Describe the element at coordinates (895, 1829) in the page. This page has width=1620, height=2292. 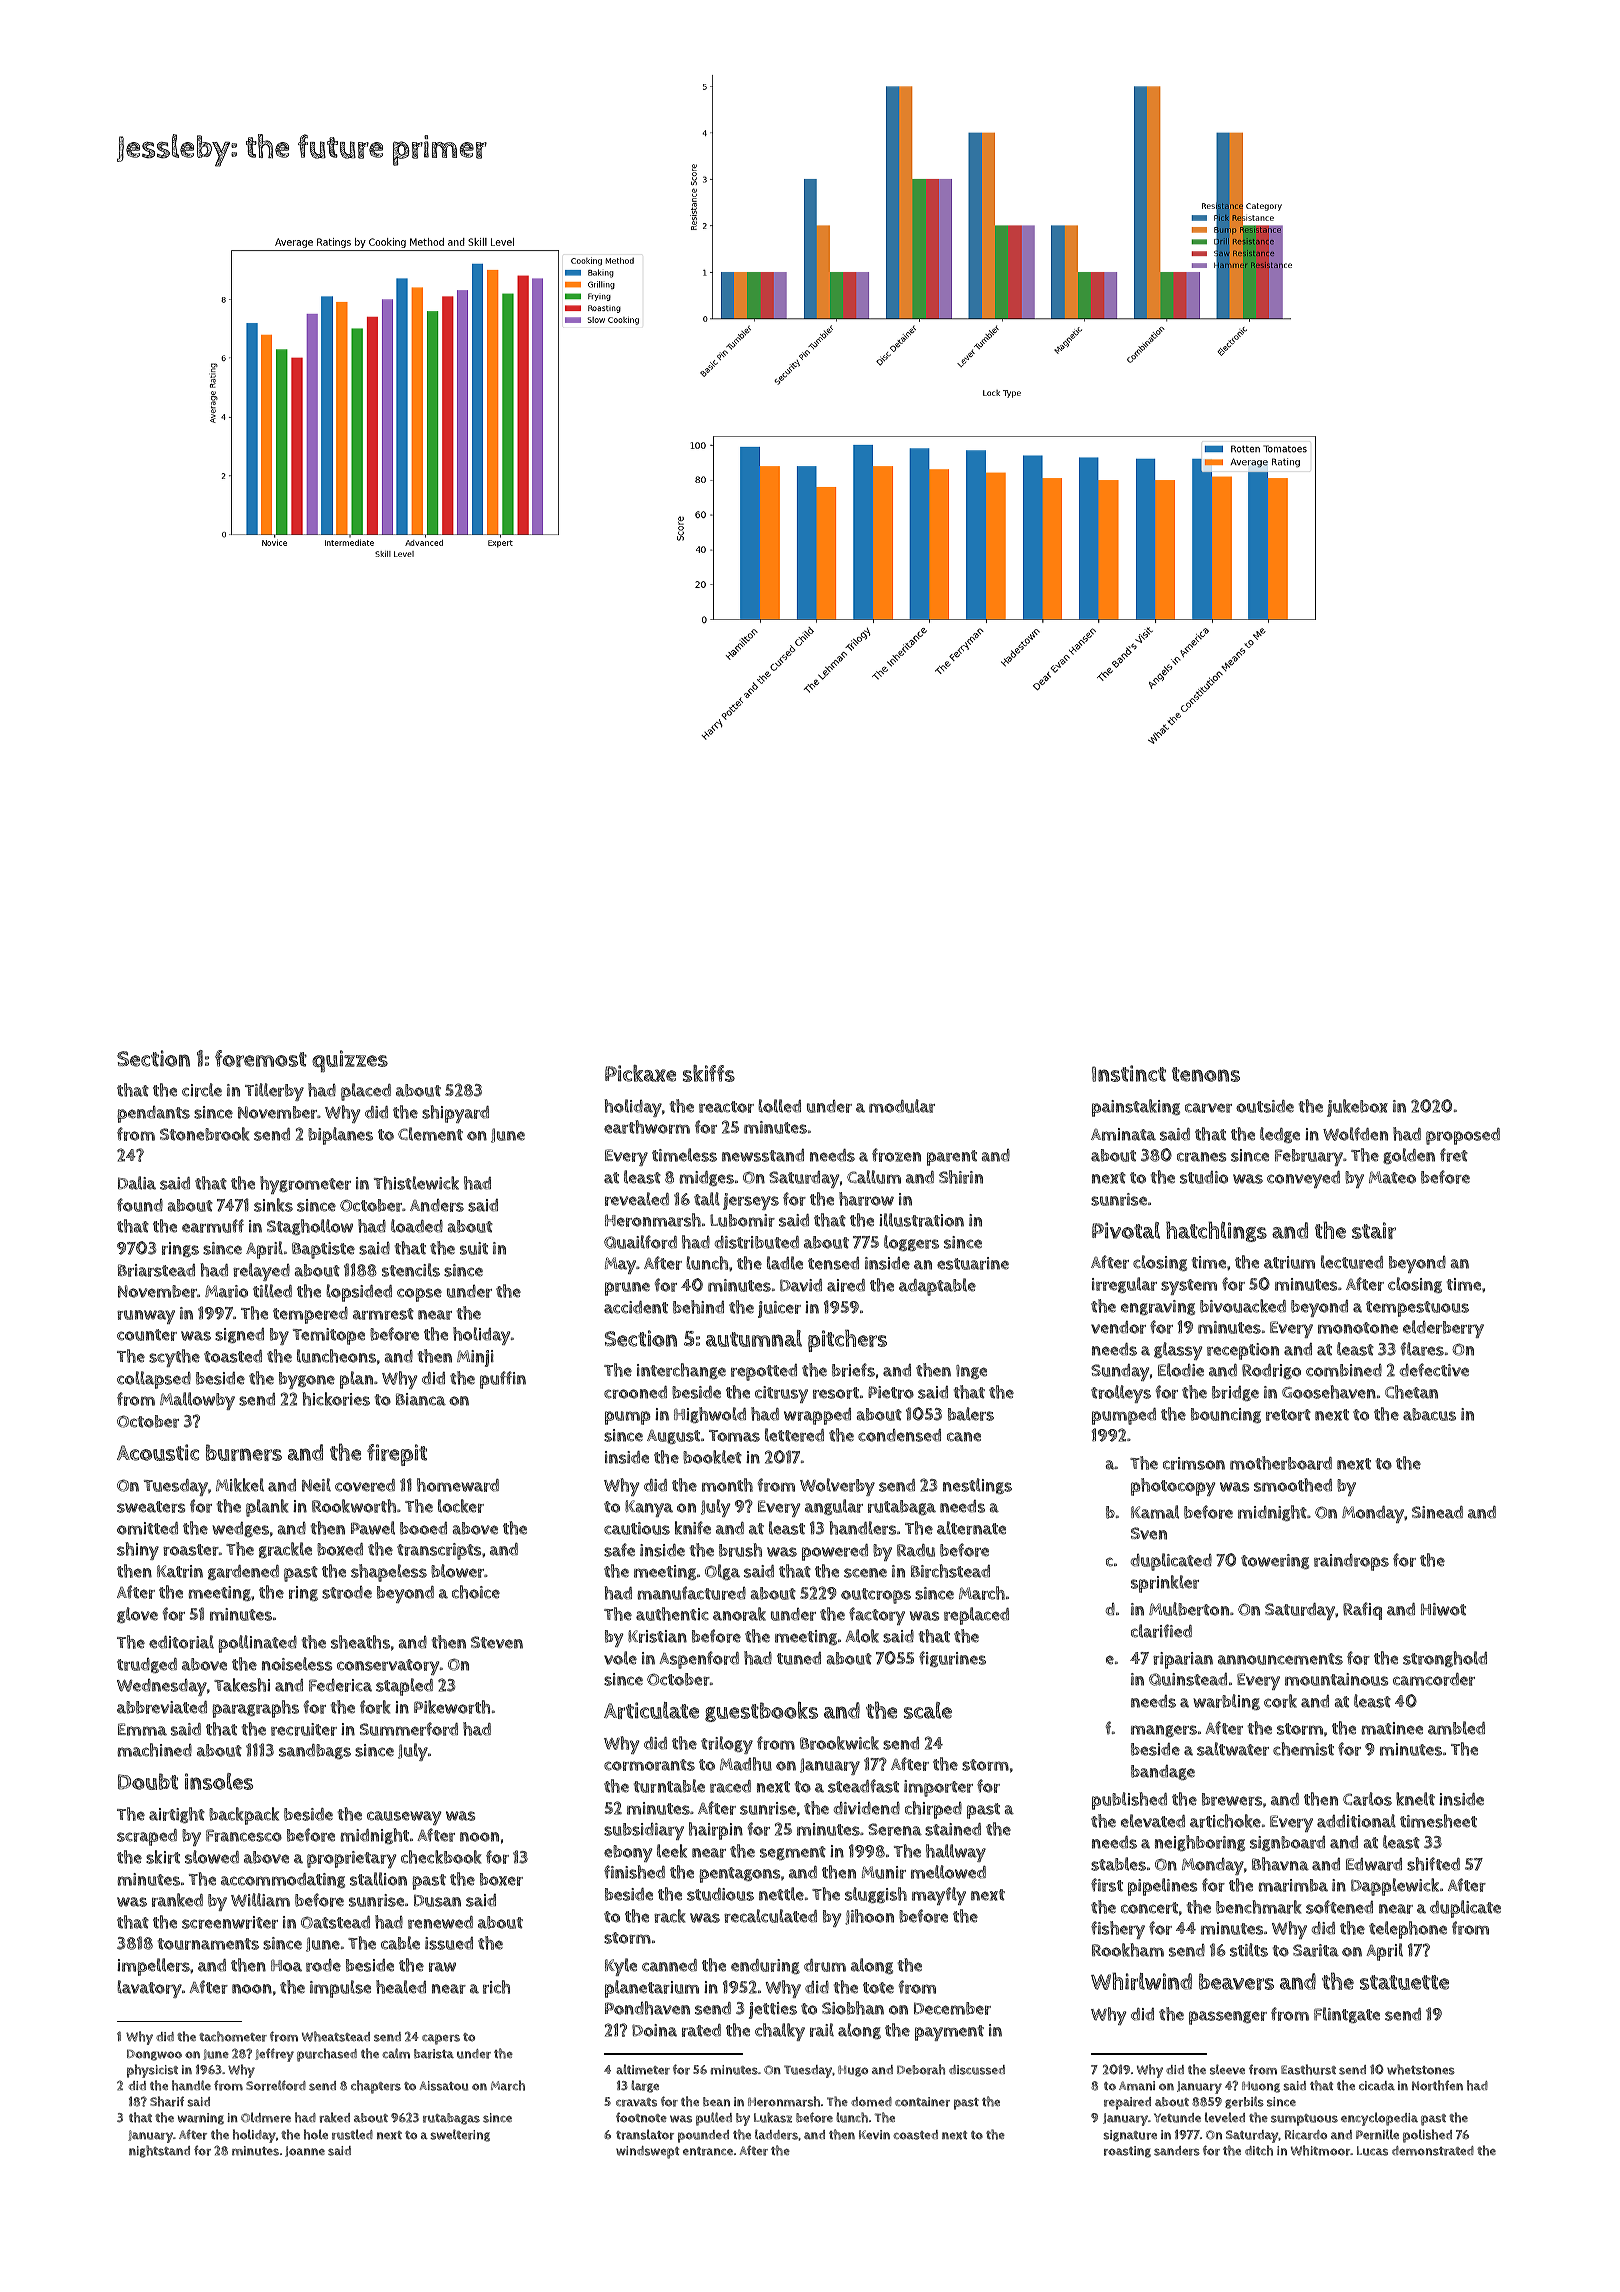
I see `Serena` at that location.
